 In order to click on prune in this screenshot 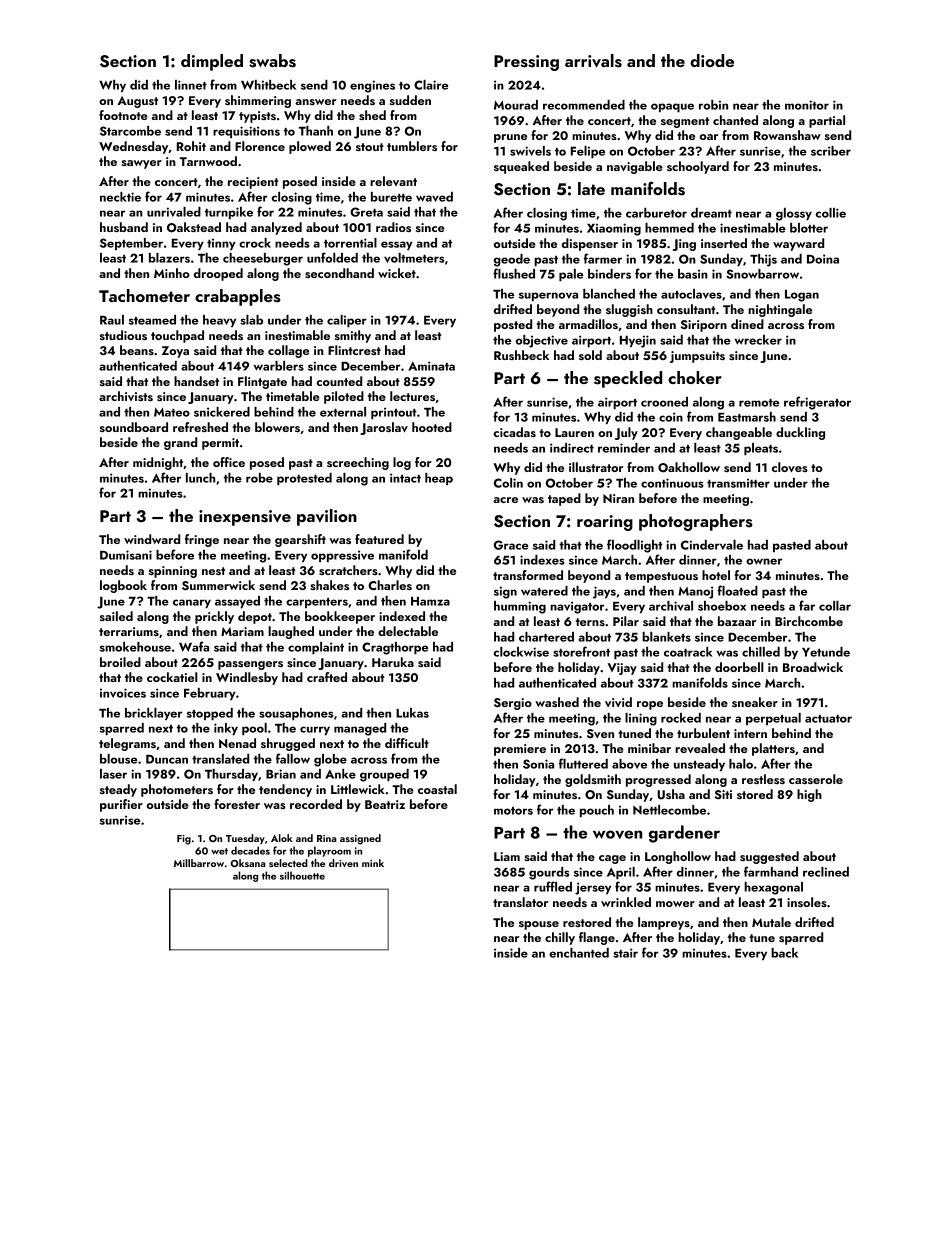, I will do `click(510, 138)`.
